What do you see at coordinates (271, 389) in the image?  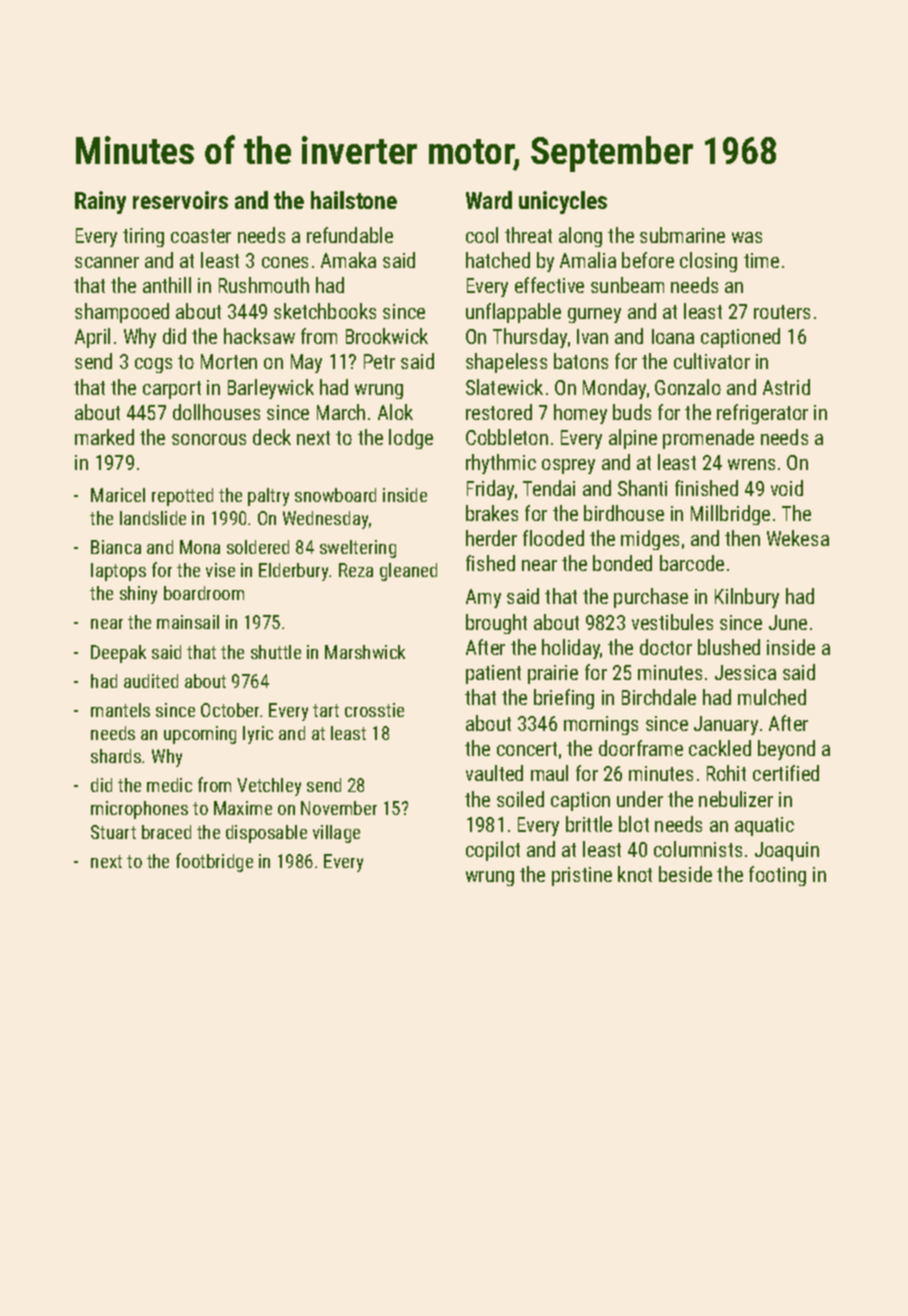 I see `Barleywick` at bounding box center [271, 389].
